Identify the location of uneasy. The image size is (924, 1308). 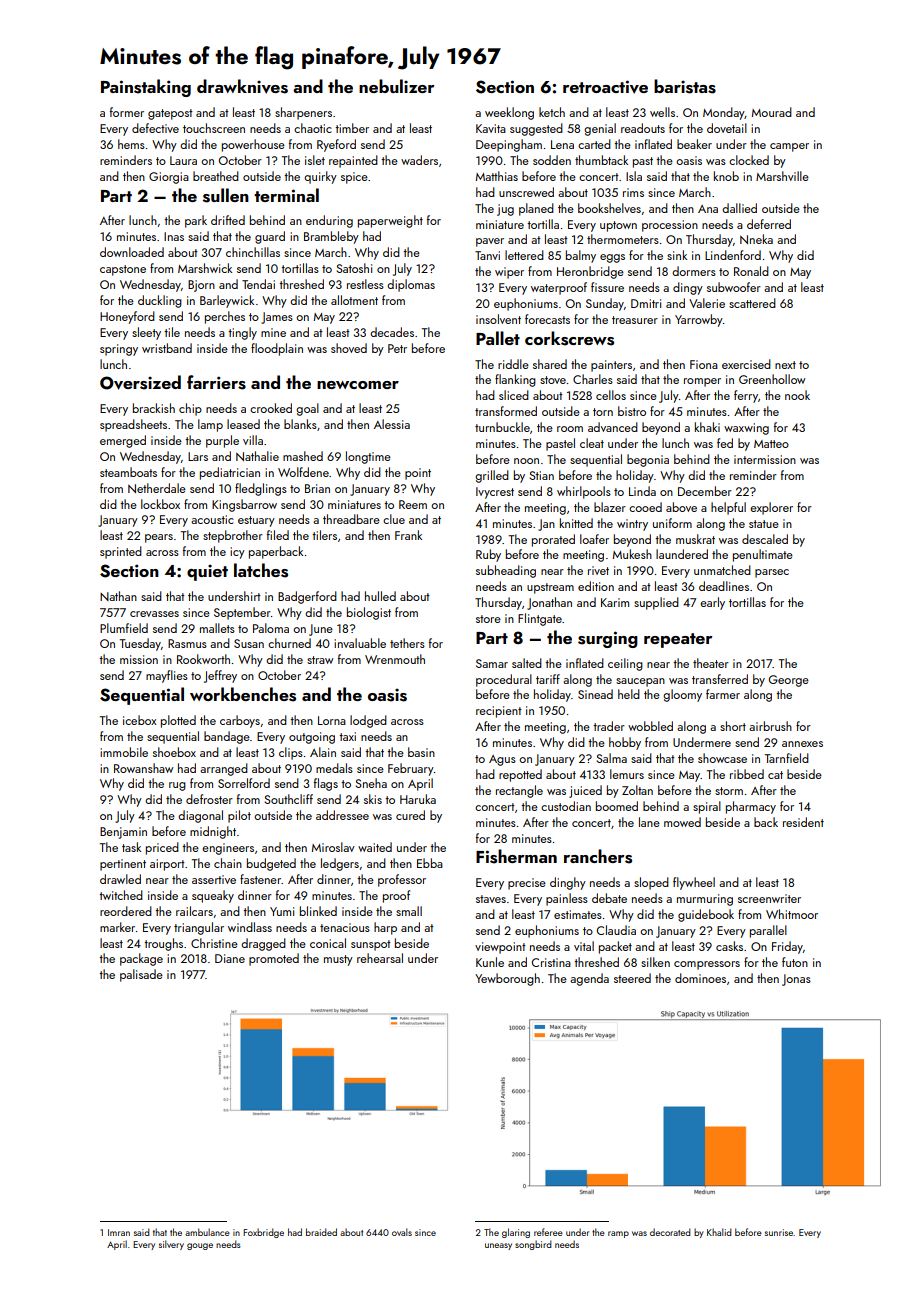
(498, 1246).
